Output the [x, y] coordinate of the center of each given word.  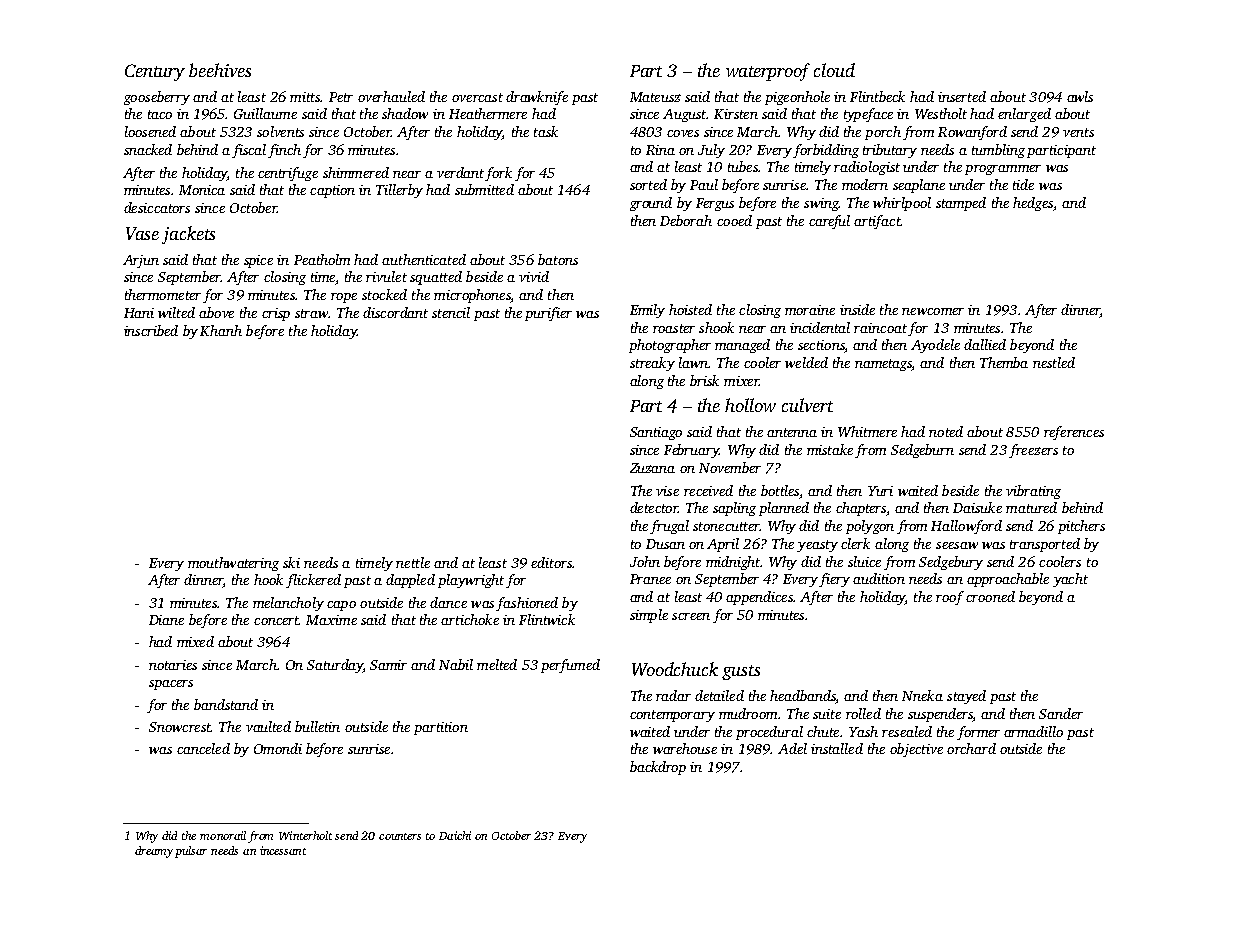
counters [400, 836]
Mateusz [655, 97]
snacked [148, 149]
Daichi [455, 835]
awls [1080, 96]
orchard [971, 748]
